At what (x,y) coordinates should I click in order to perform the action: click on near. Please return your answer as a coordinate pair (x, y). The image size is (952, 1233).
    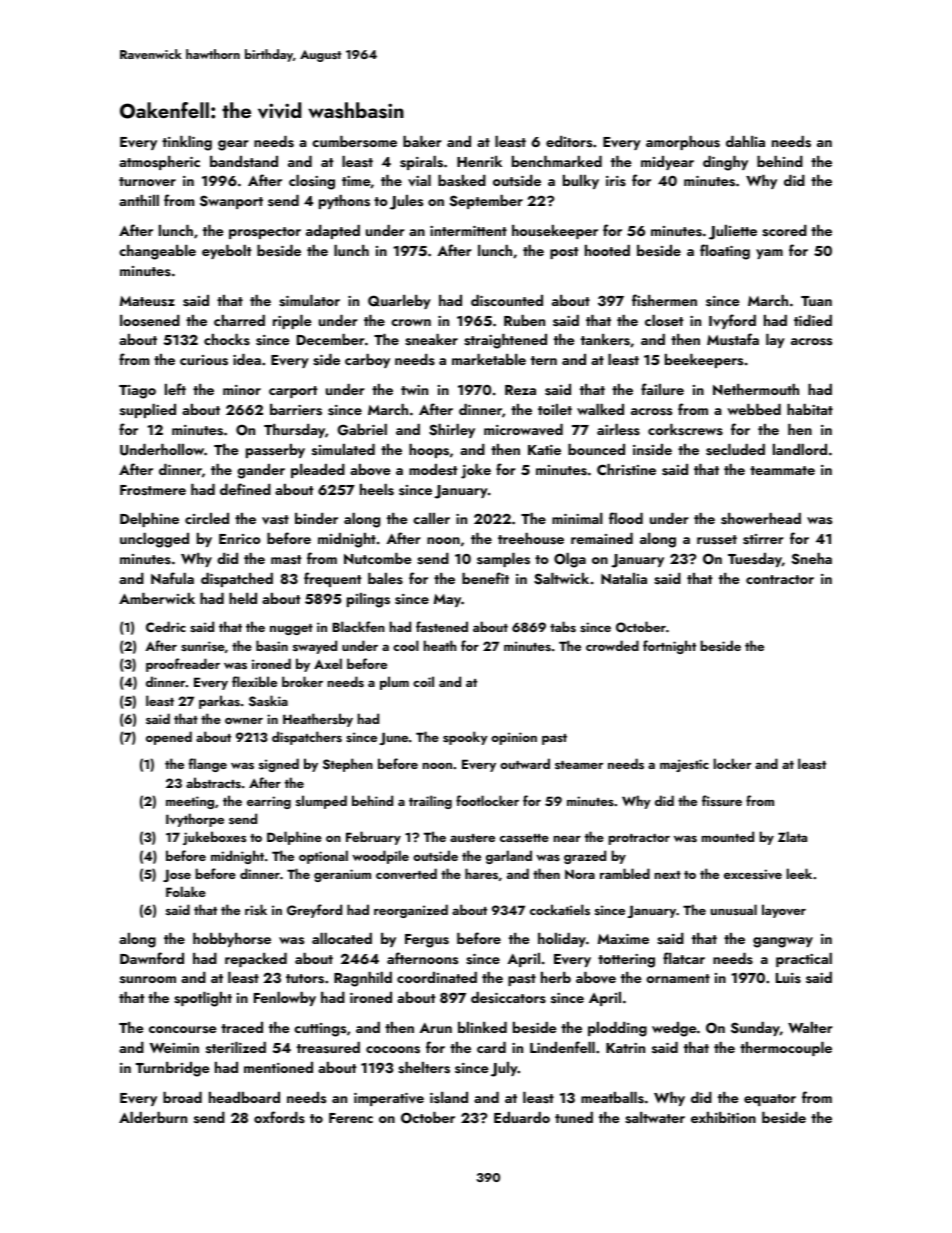
    Looking at the image, I should click on (567, 838).
